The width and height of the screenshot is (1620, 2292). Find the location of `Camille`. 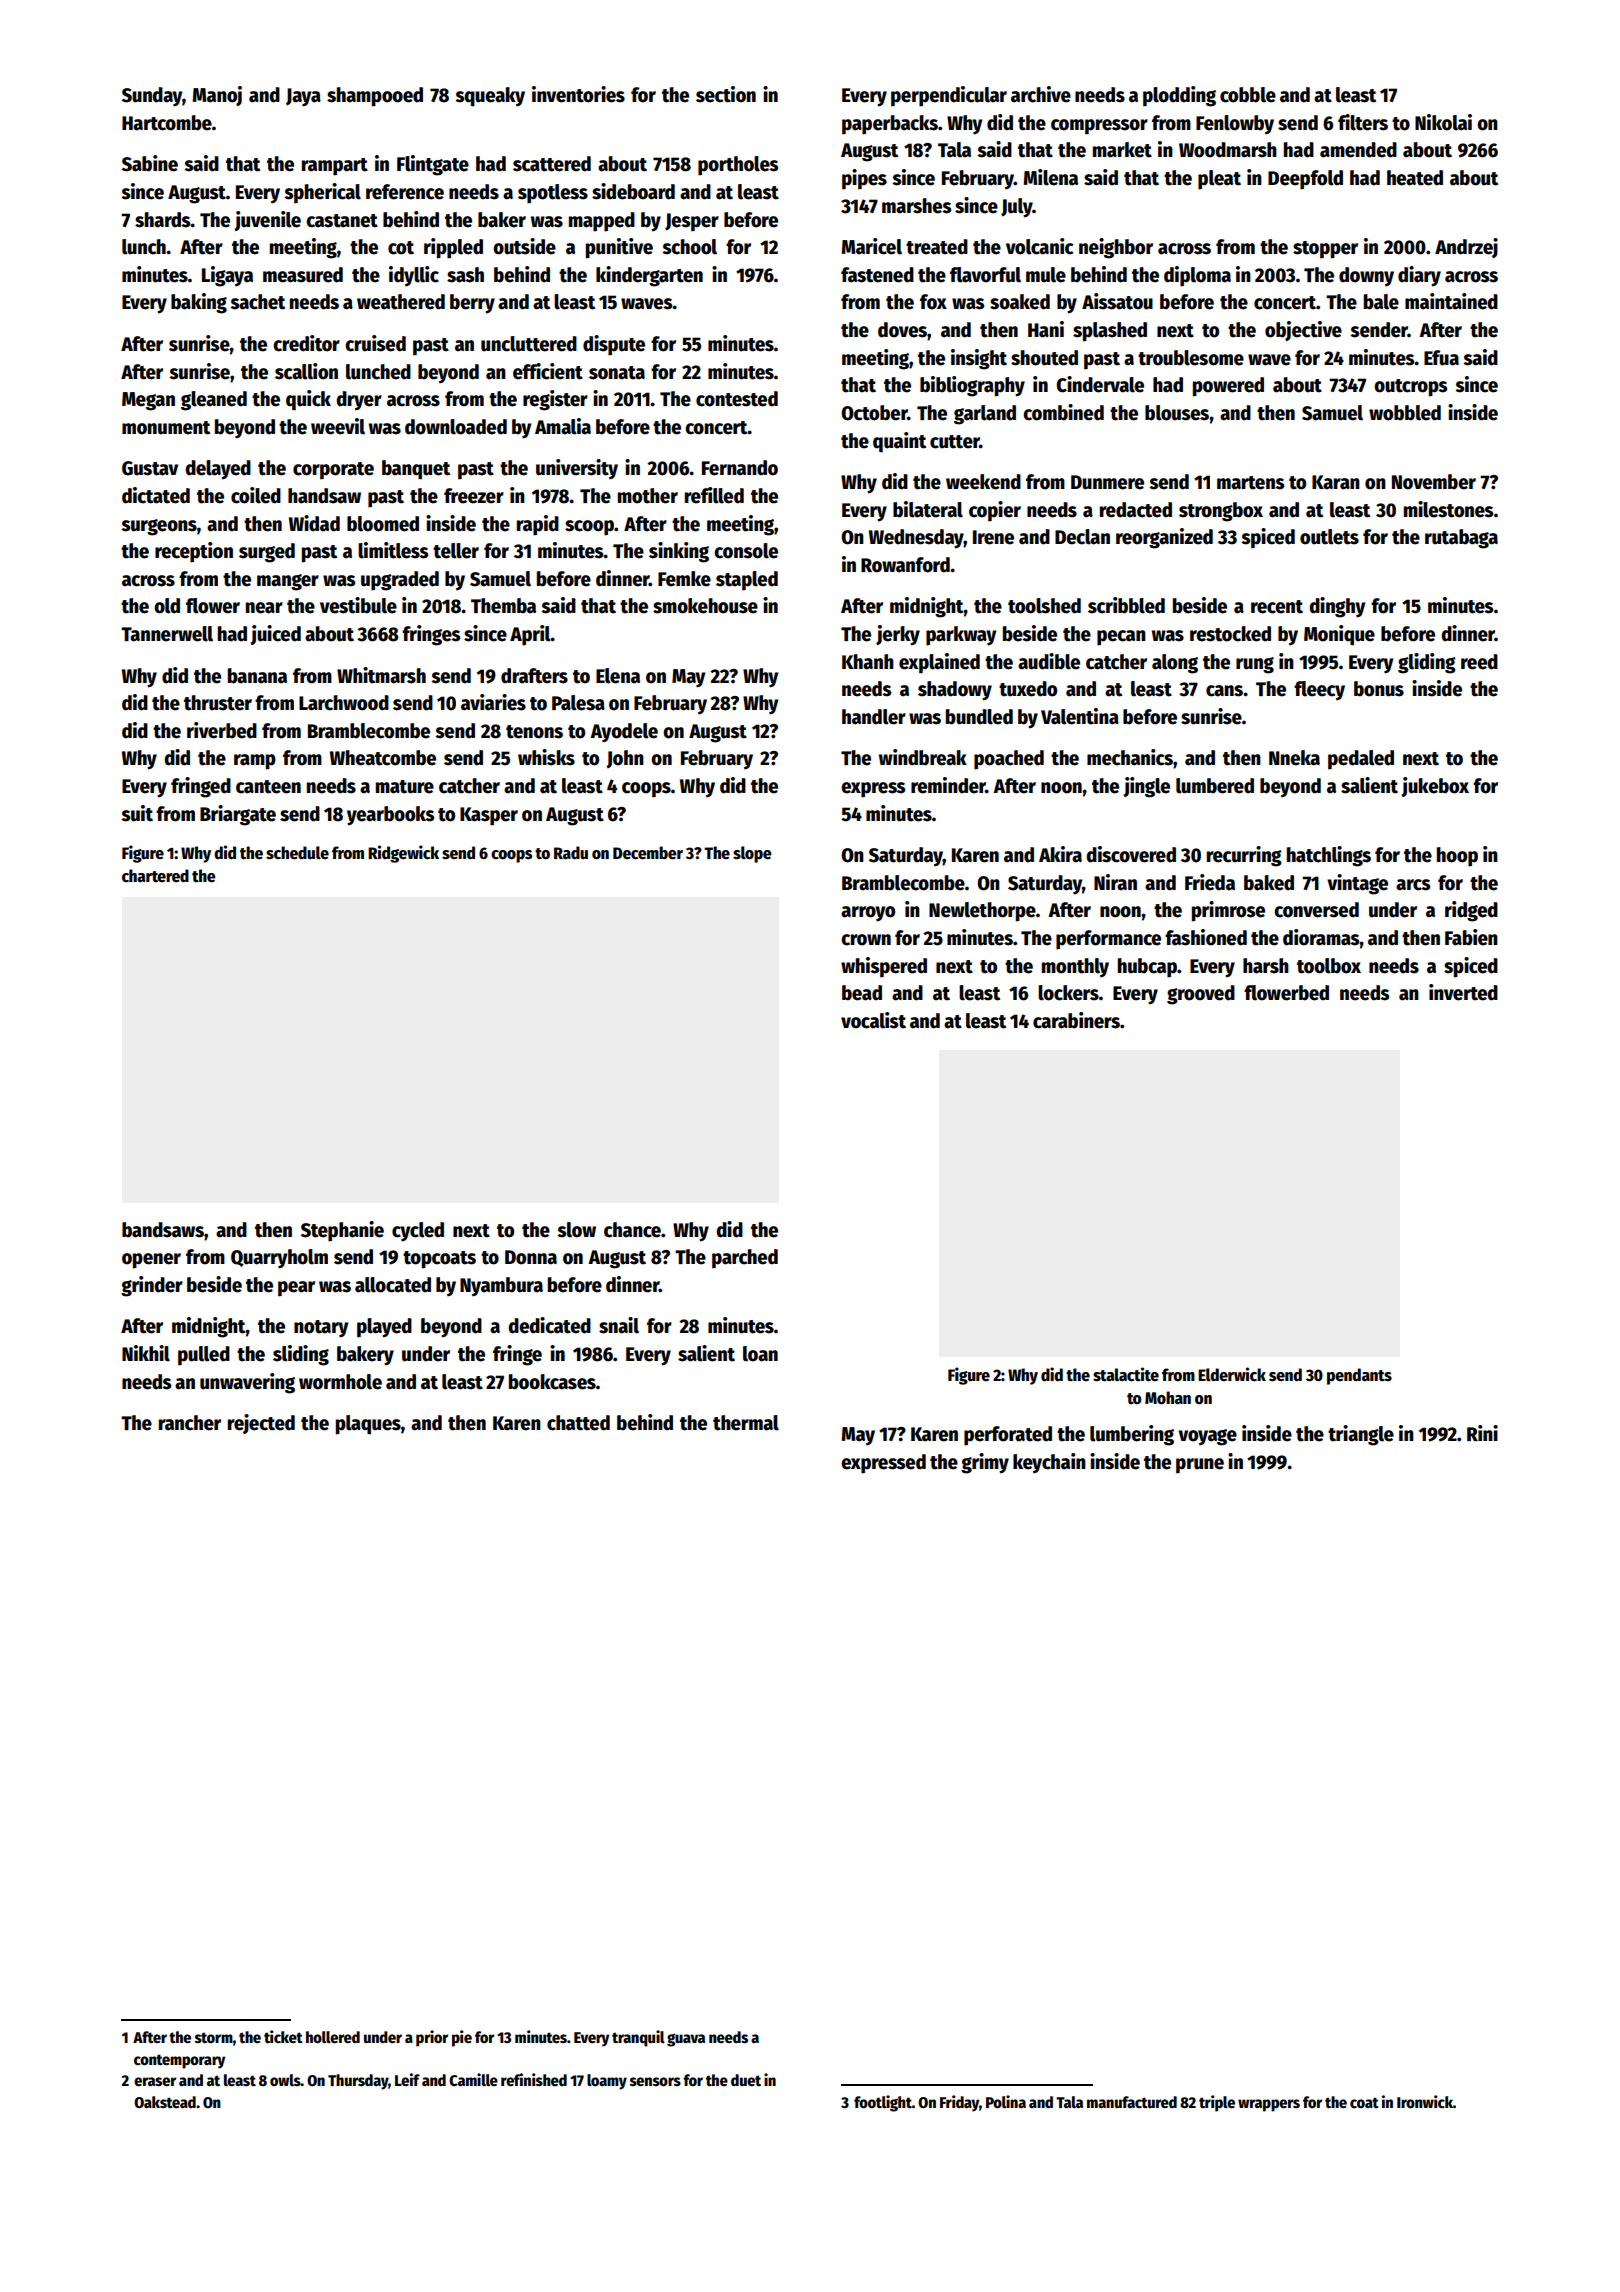

Camille is located at coordinates (473, 2079).
